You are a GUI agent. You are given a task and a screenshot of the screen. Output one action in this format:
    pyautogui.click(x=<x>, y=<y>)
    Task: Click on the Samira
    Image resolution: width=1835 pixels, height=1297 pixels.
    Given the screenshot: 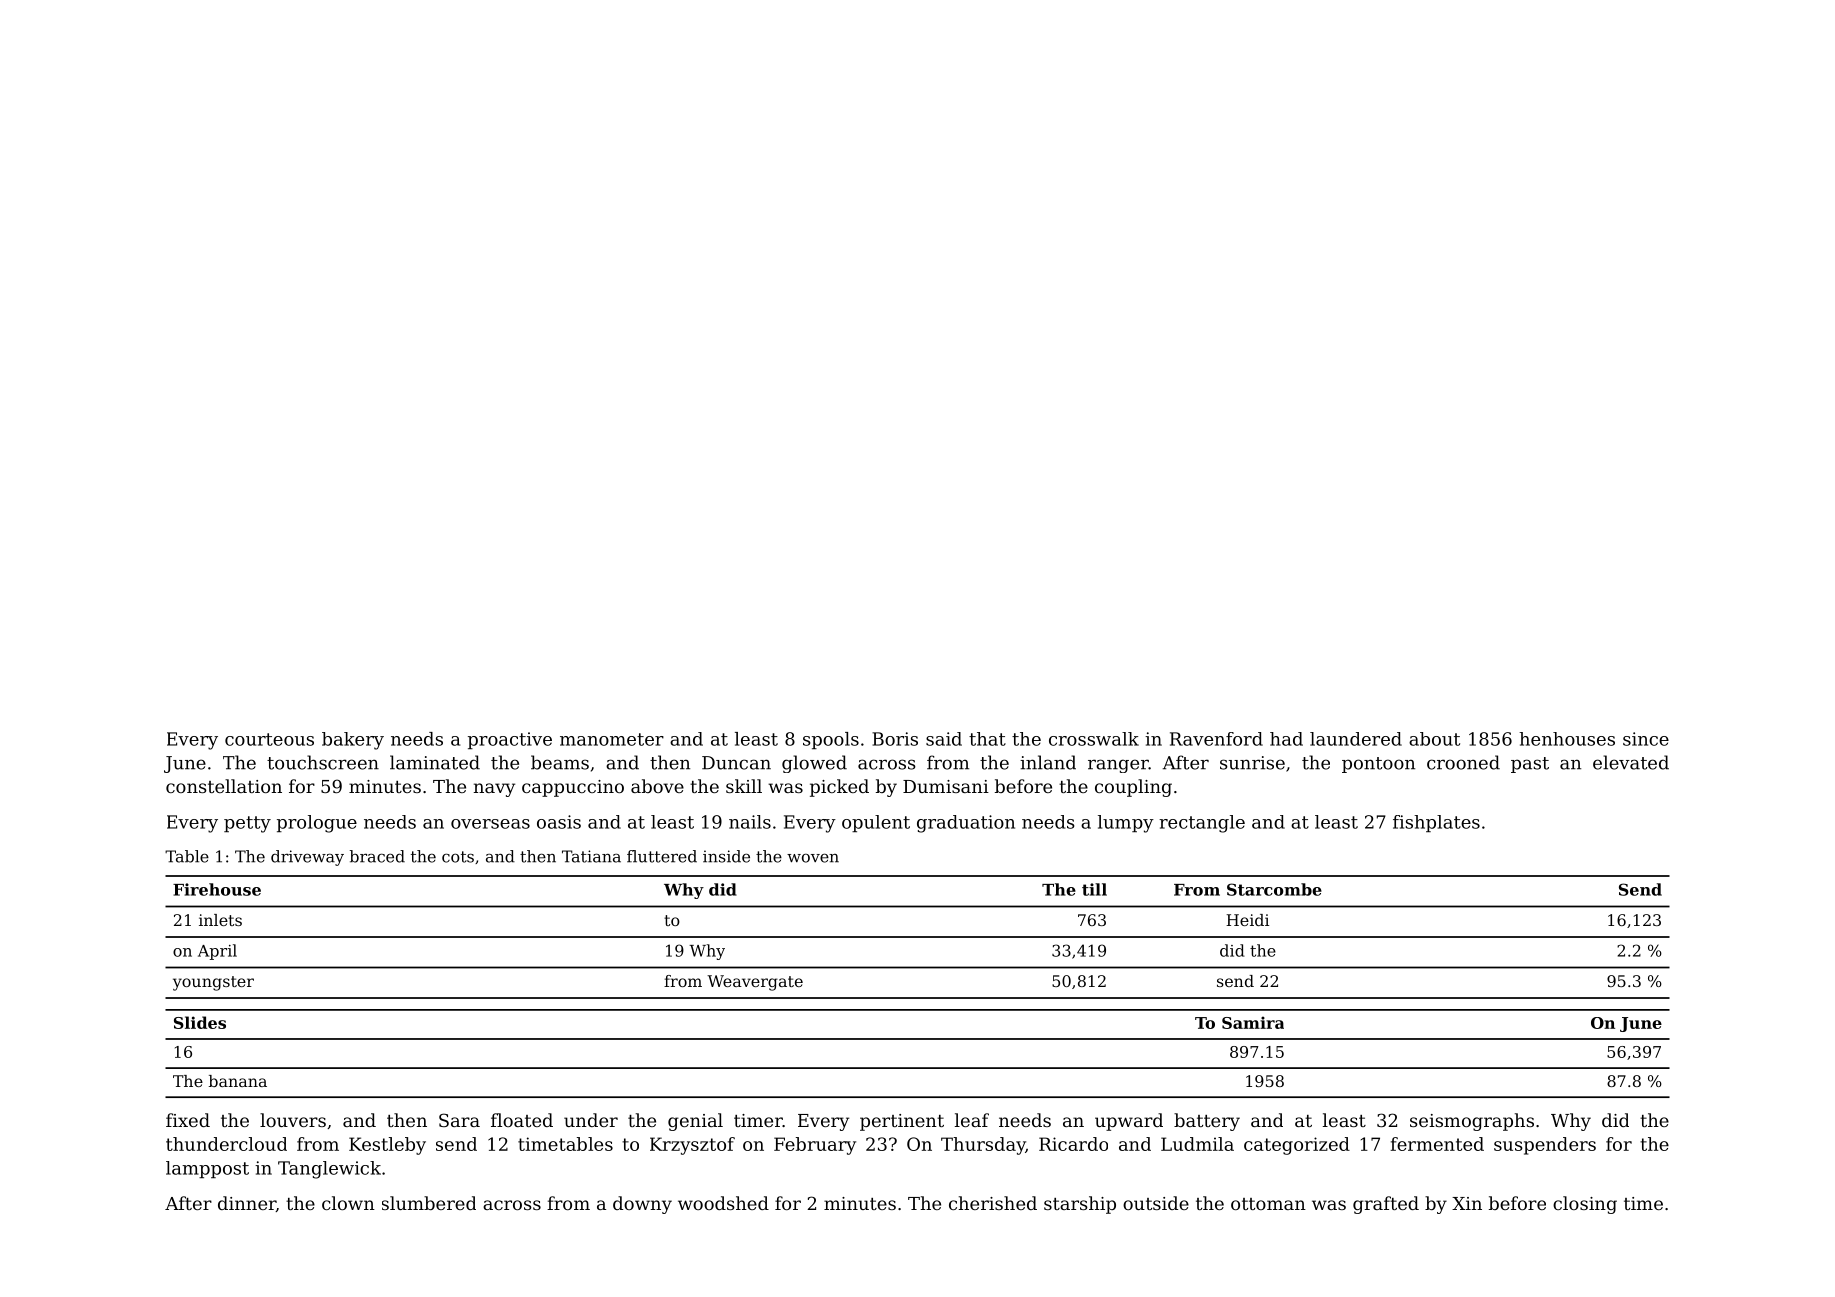 What is the action you would take?
    pyautogui.click(x=1253, y=1022)
